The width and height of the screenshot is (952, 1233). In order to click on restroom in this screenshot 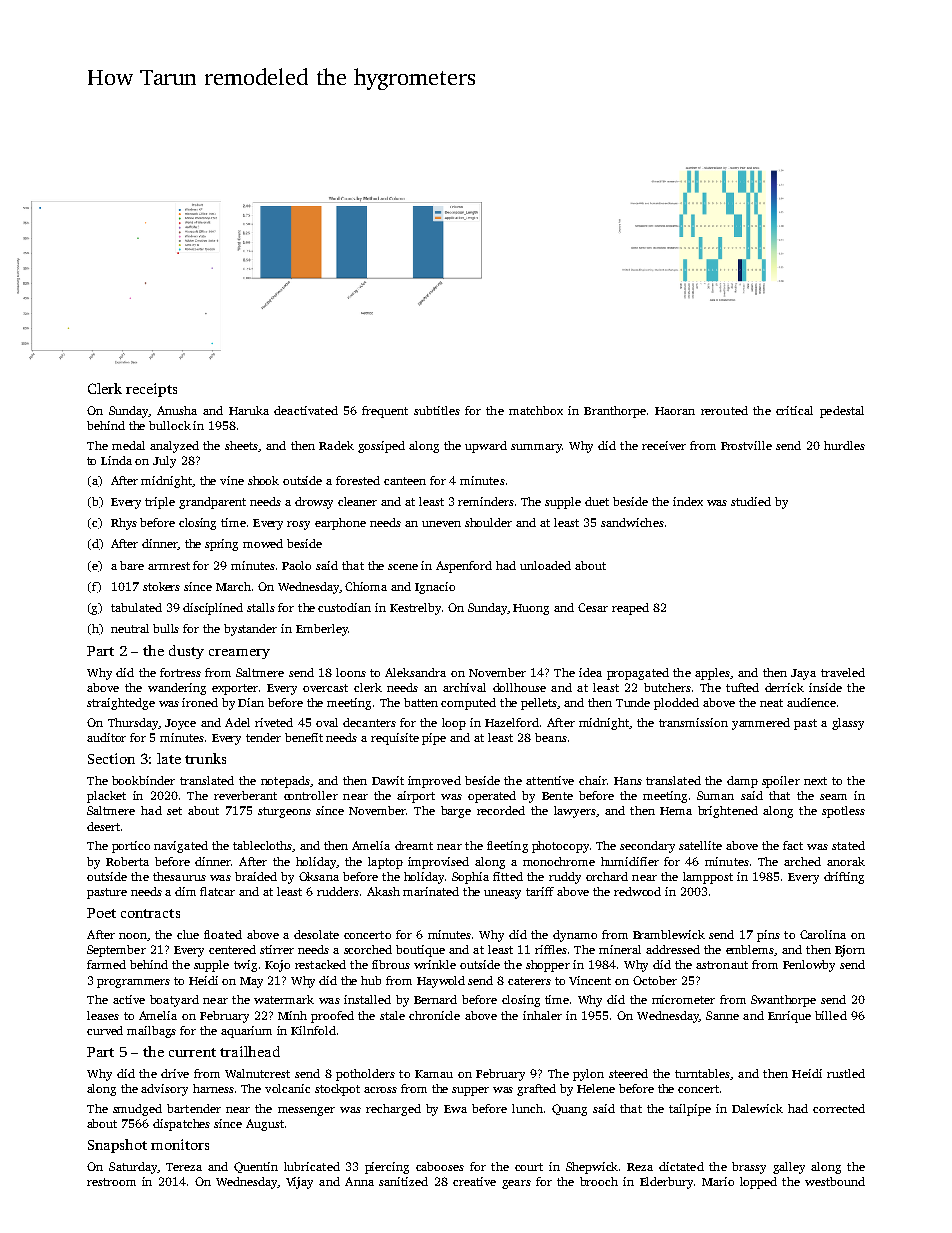, I will do `click(111, 1182)`.
